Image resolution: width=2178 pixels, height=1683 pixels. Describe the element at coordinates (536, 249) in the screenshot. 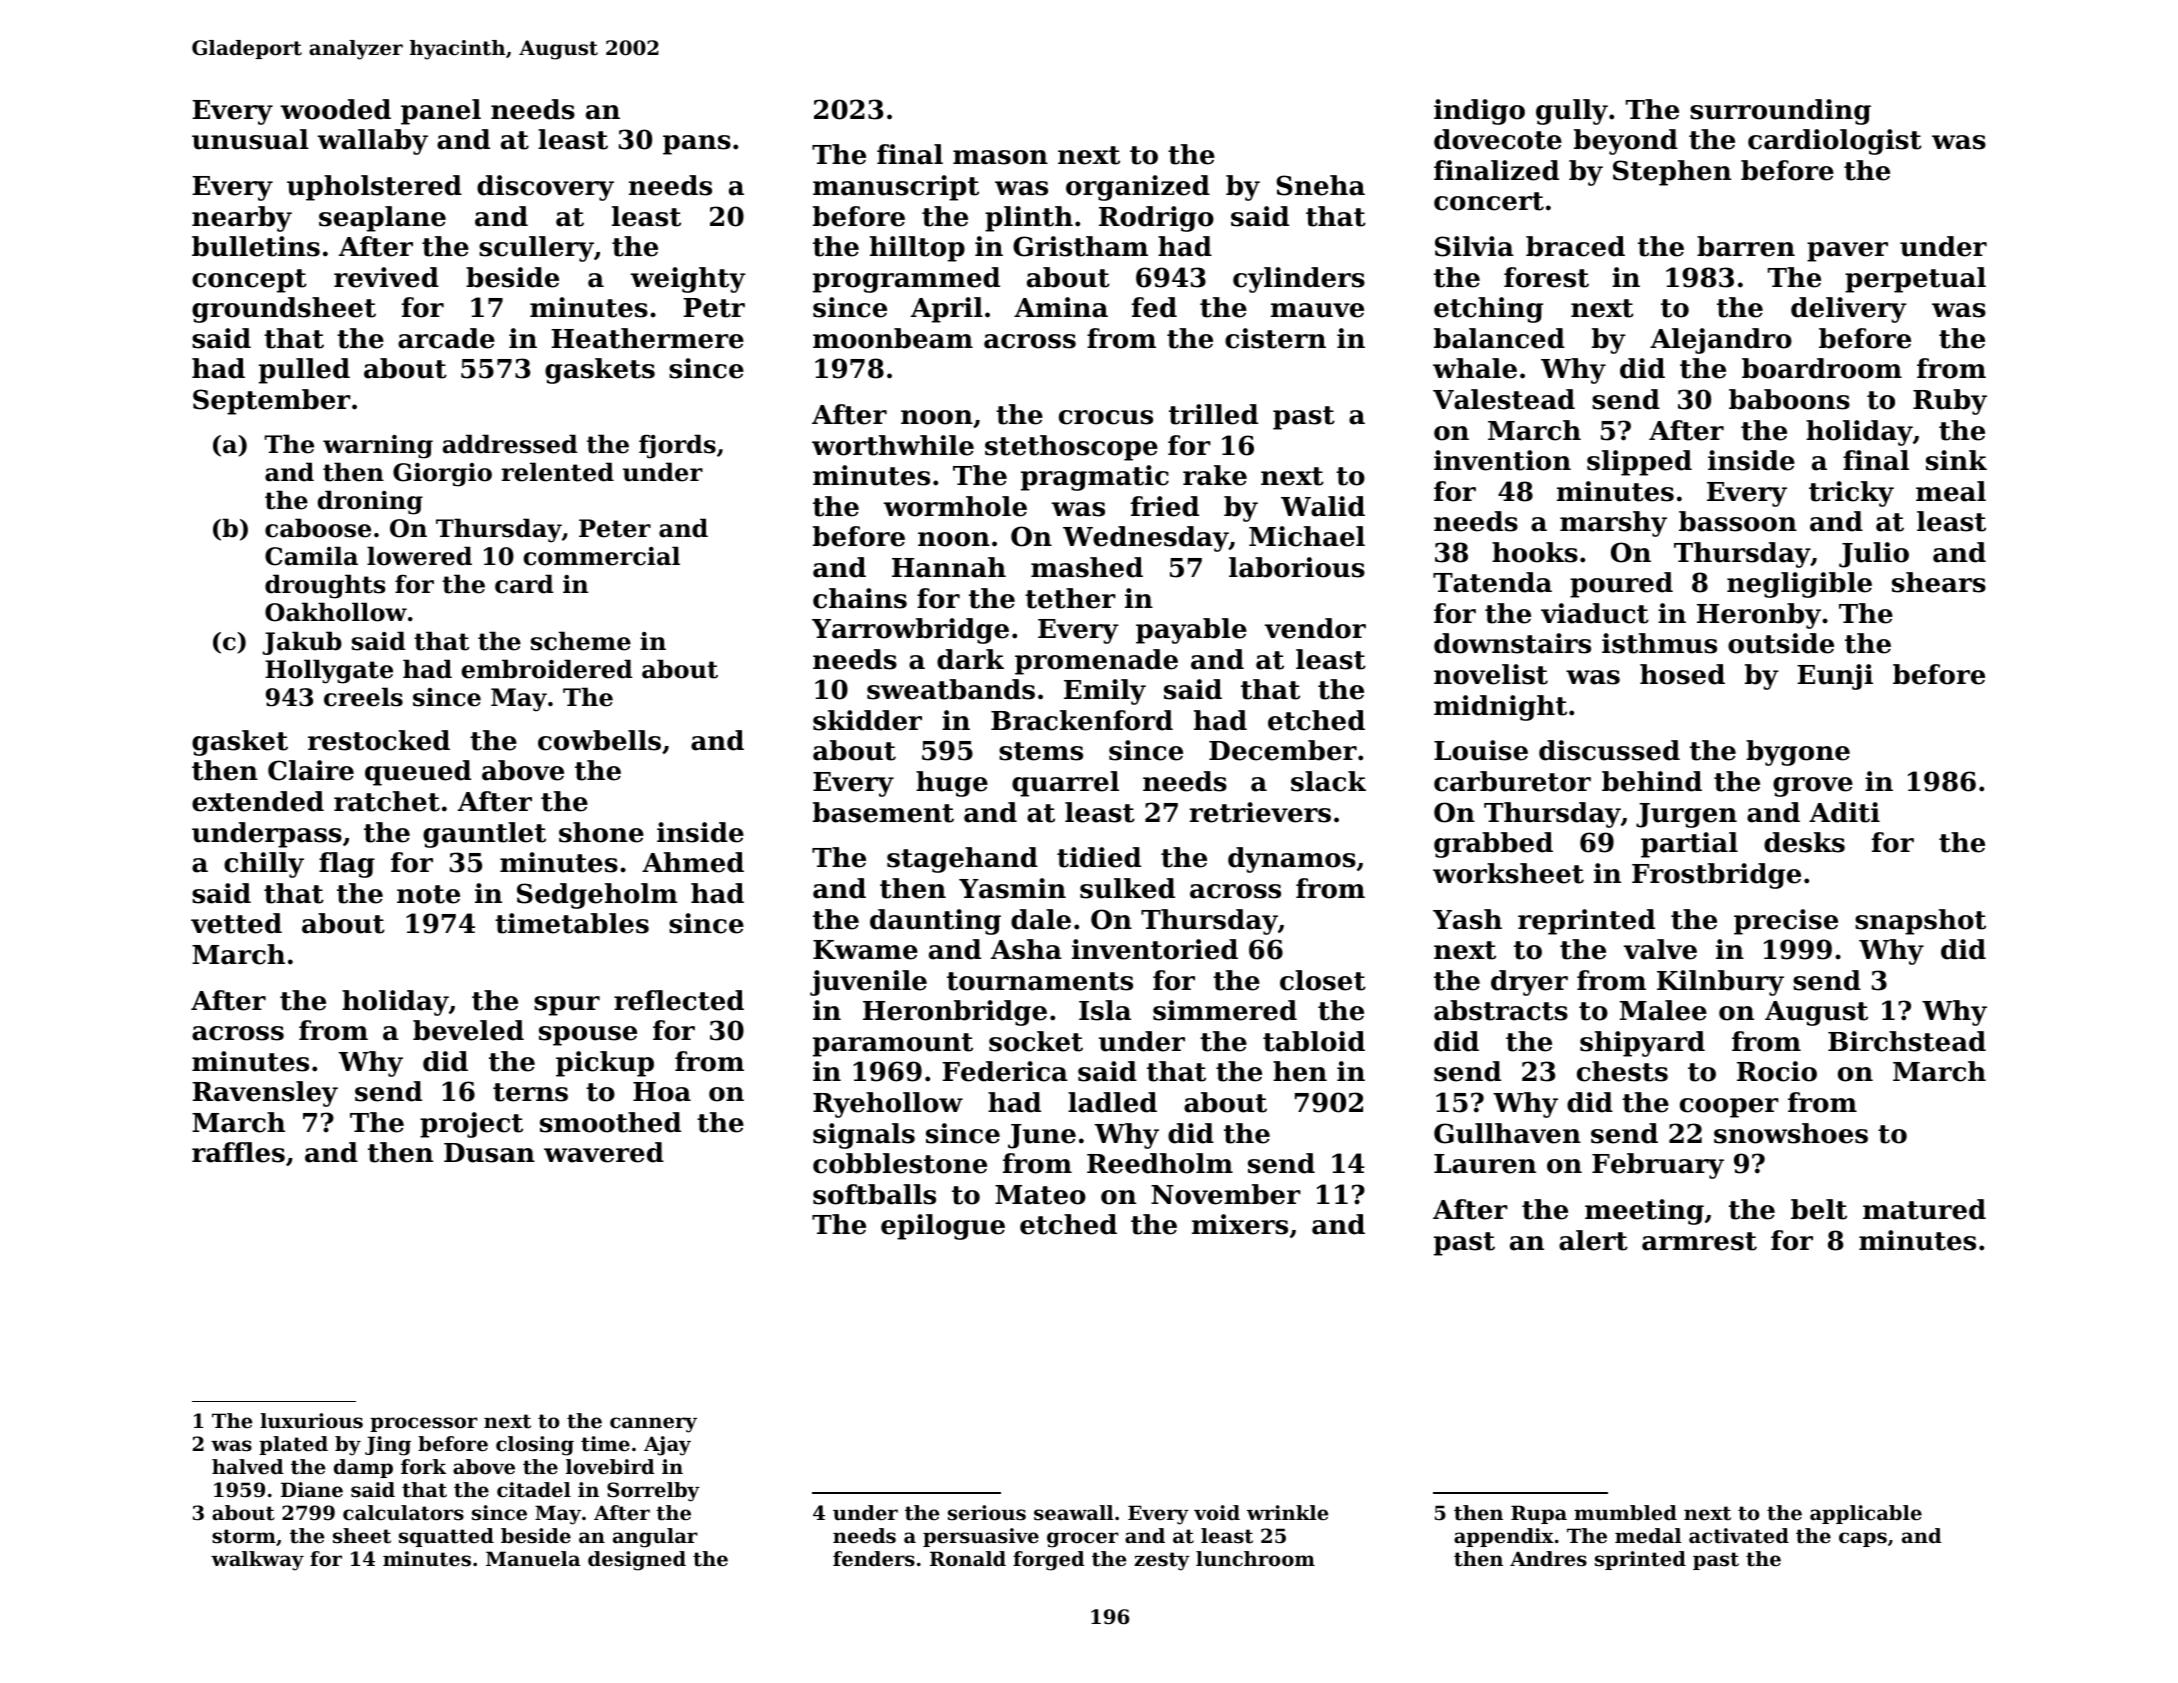

I see `scullery` at that location.
